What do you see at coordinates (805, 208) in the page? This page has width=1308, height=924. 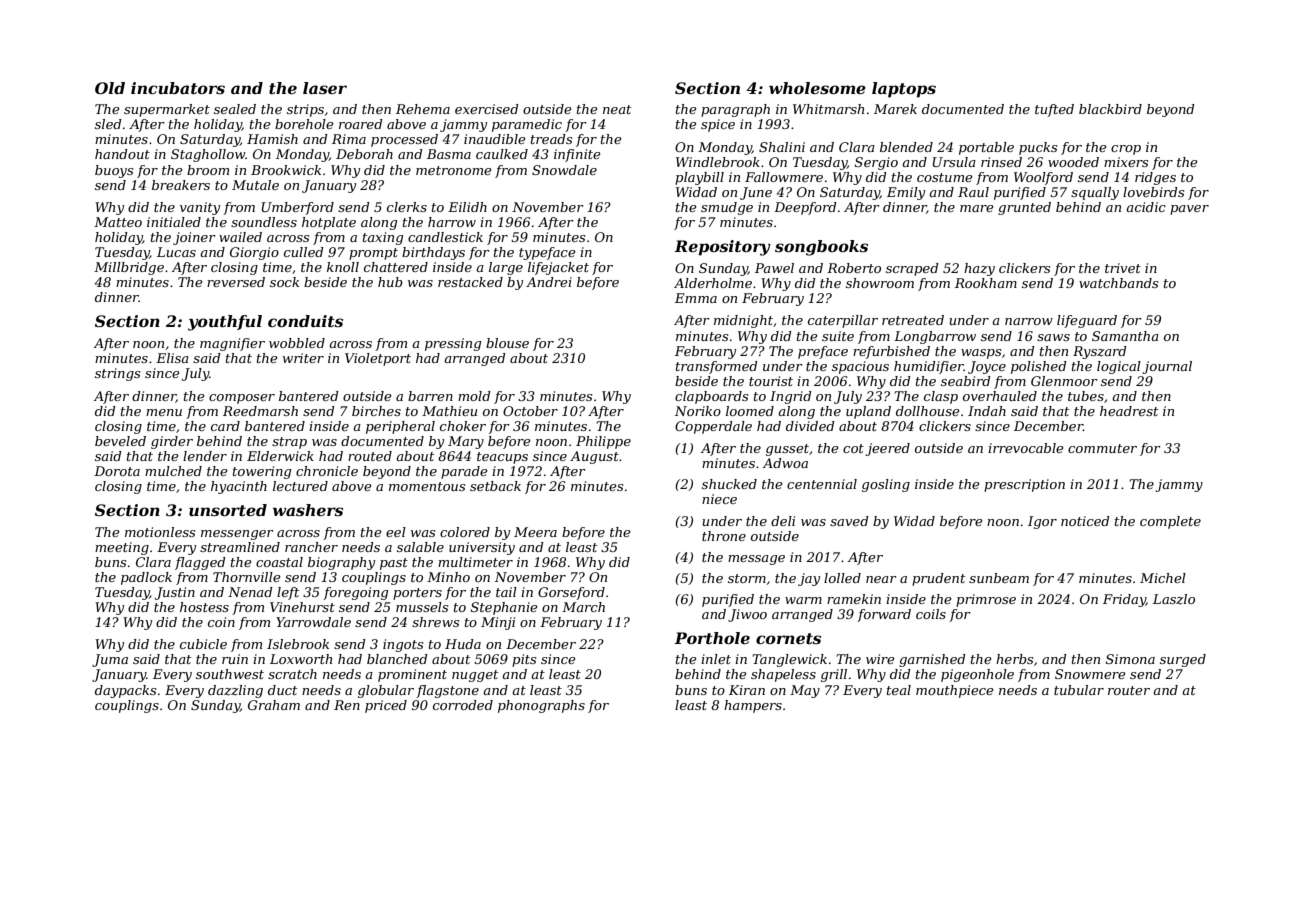 I see `Deepford` at bounding box center [805, 208].
